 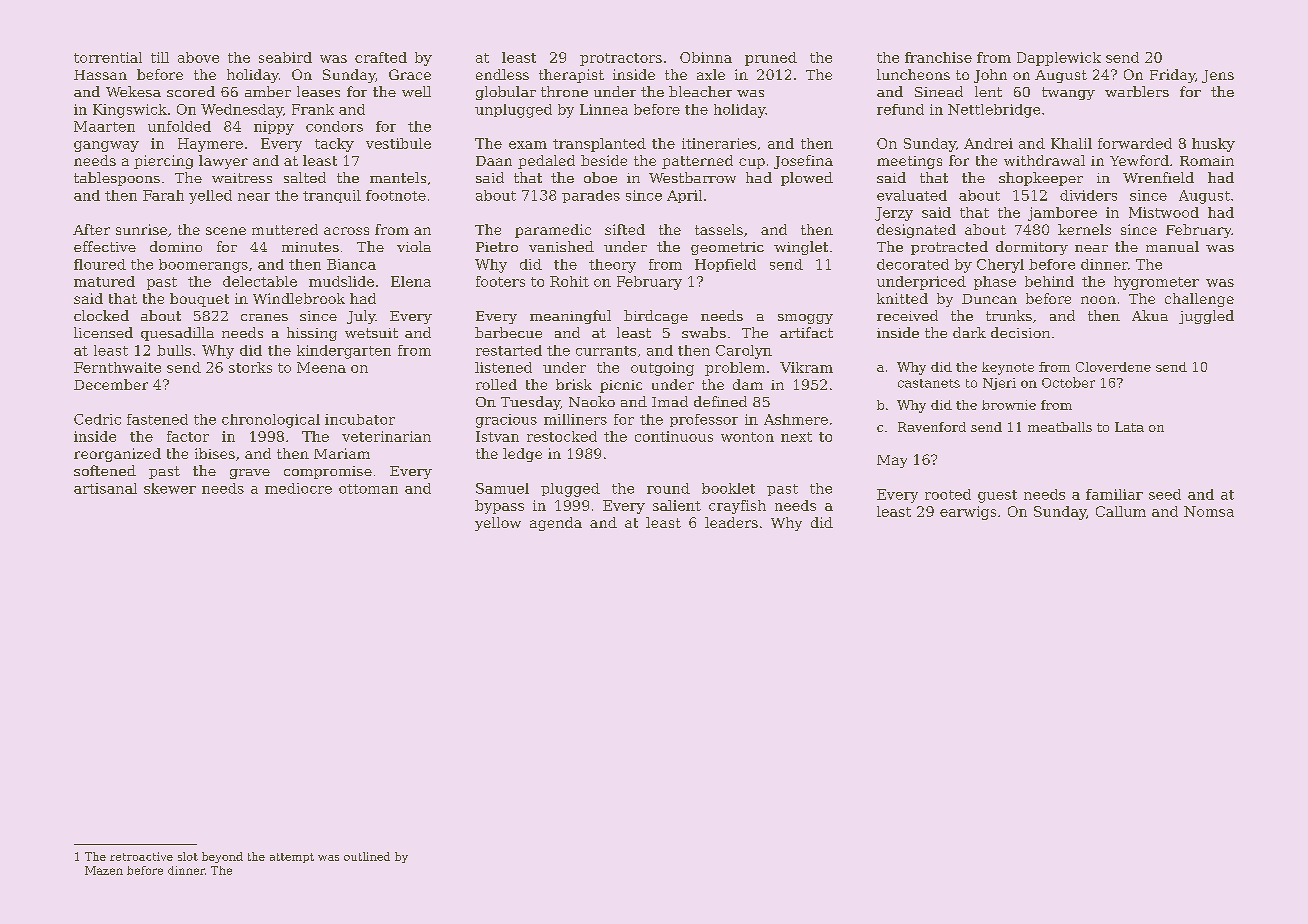 I want to click on rolled, so click(x=496, y=384).
